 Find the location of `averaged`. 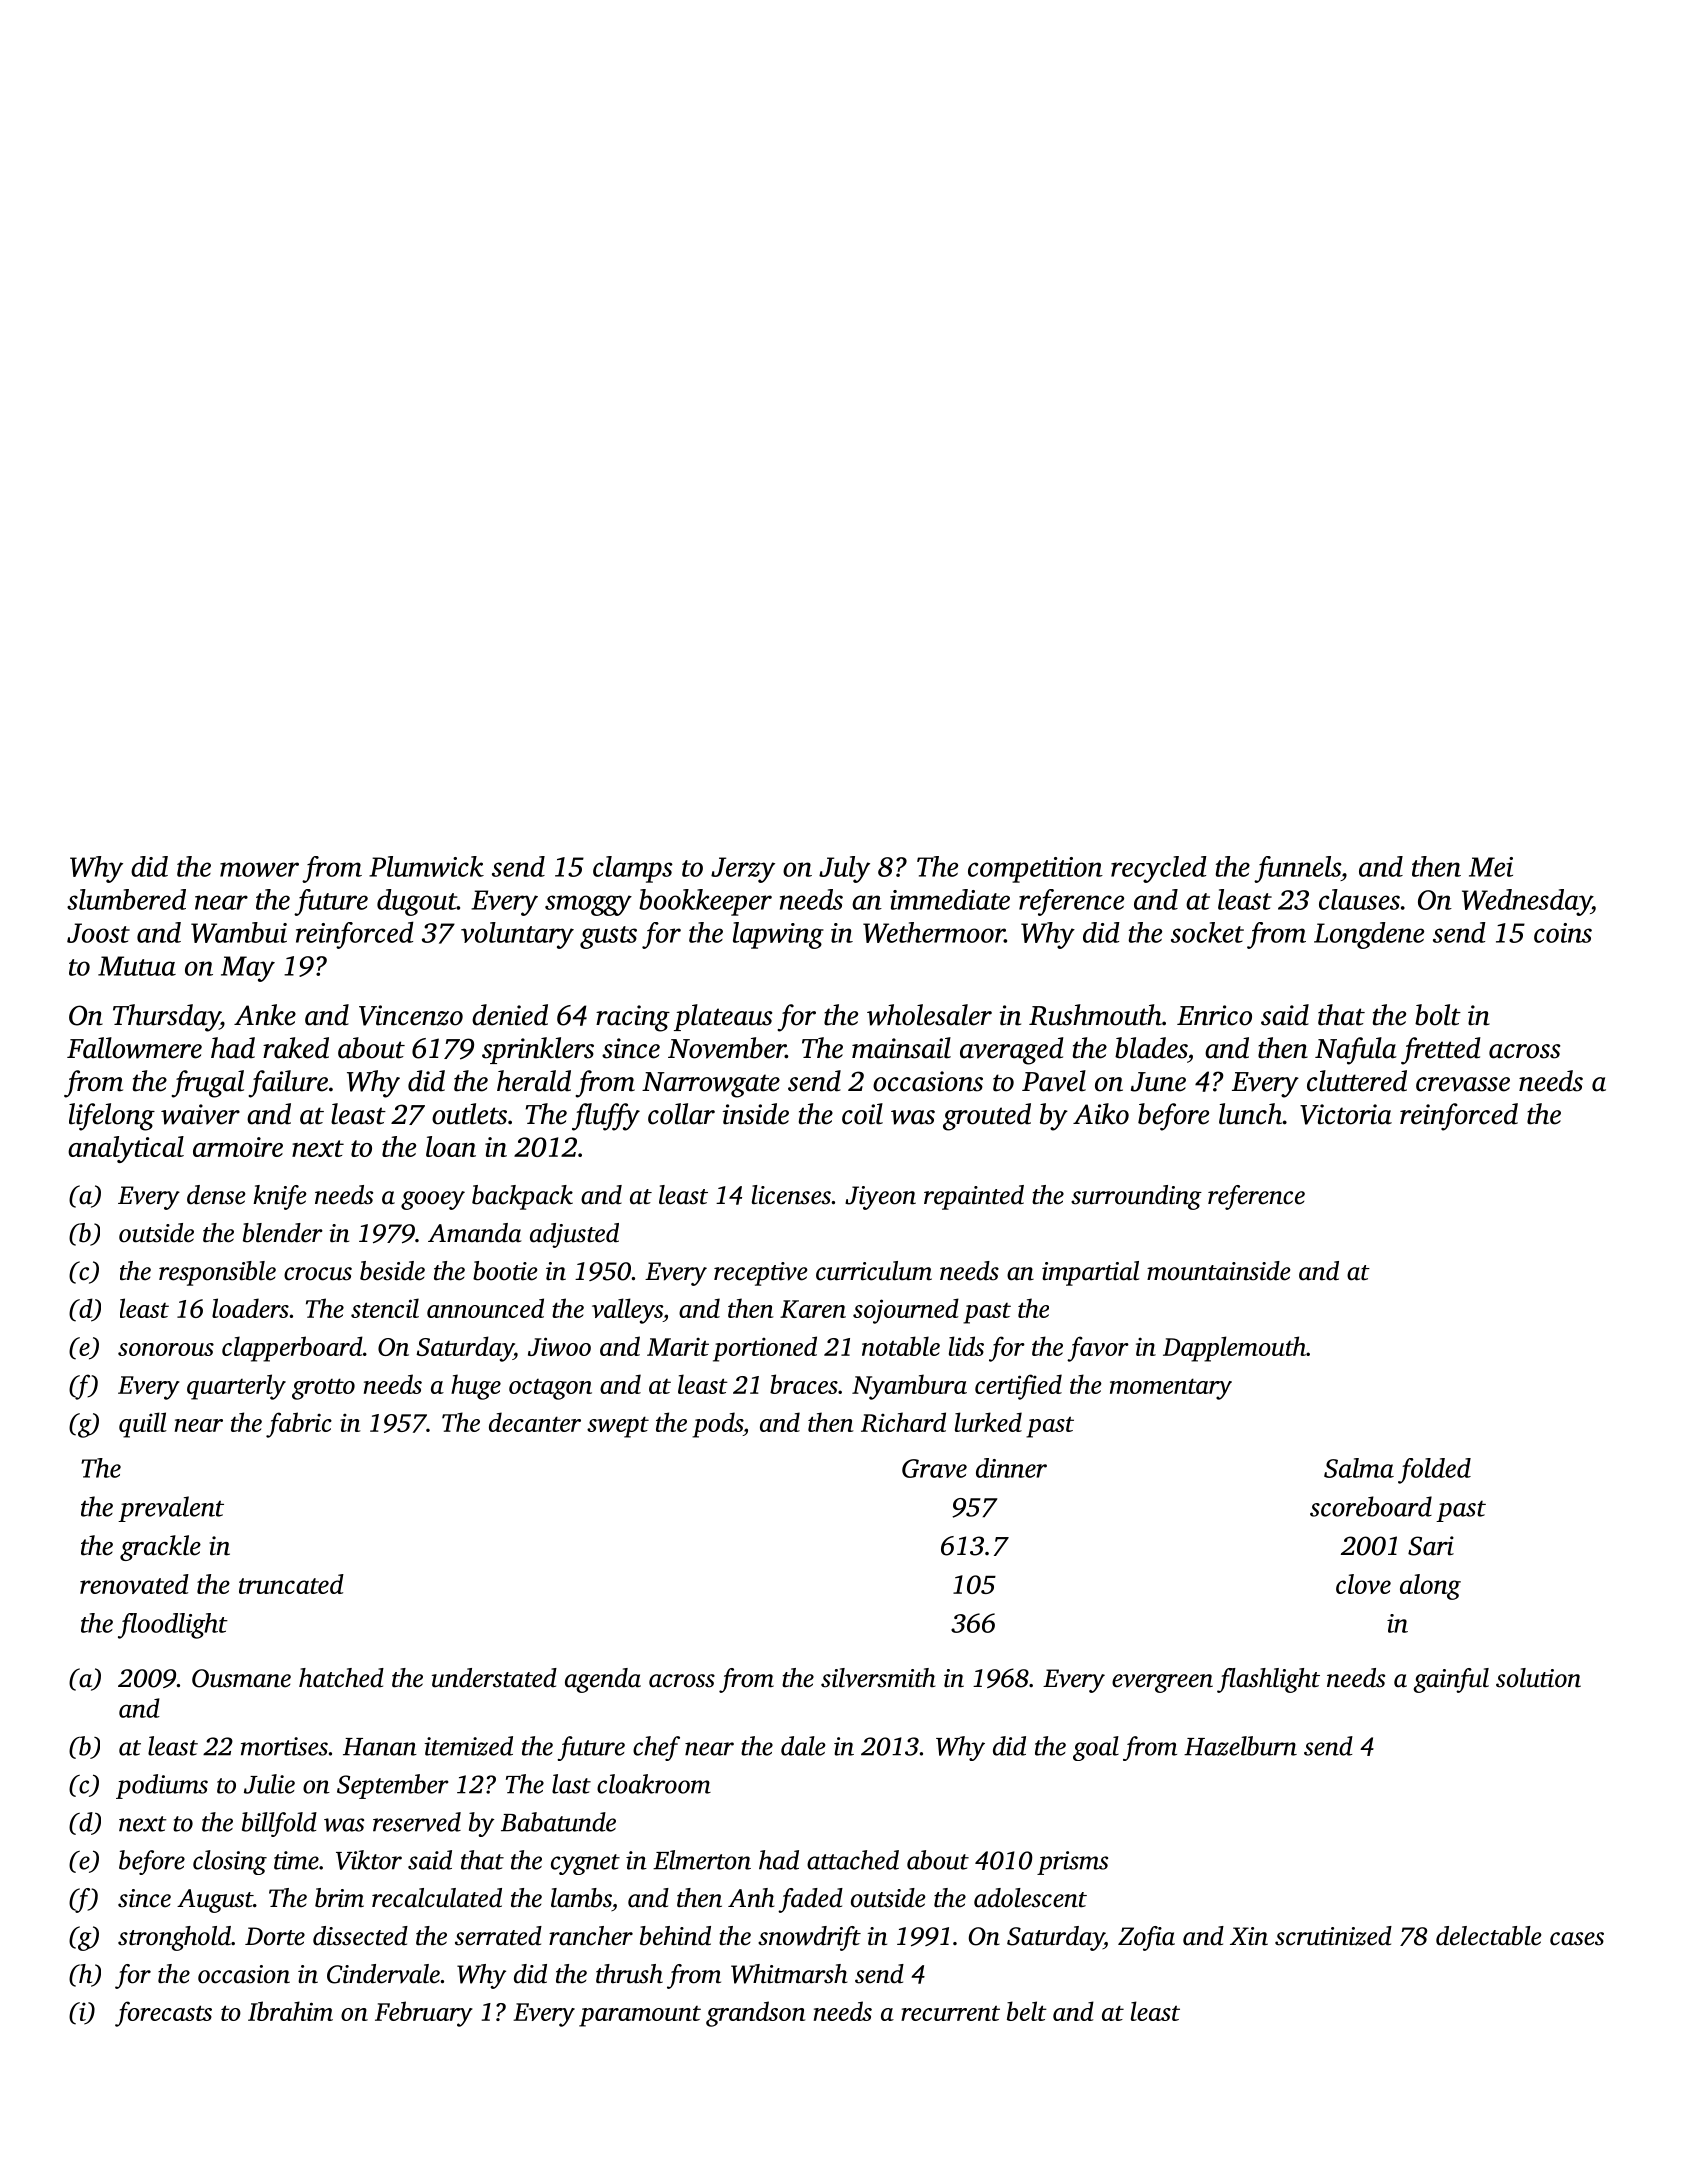

averaged is located at coordinates (1012, 1051).
